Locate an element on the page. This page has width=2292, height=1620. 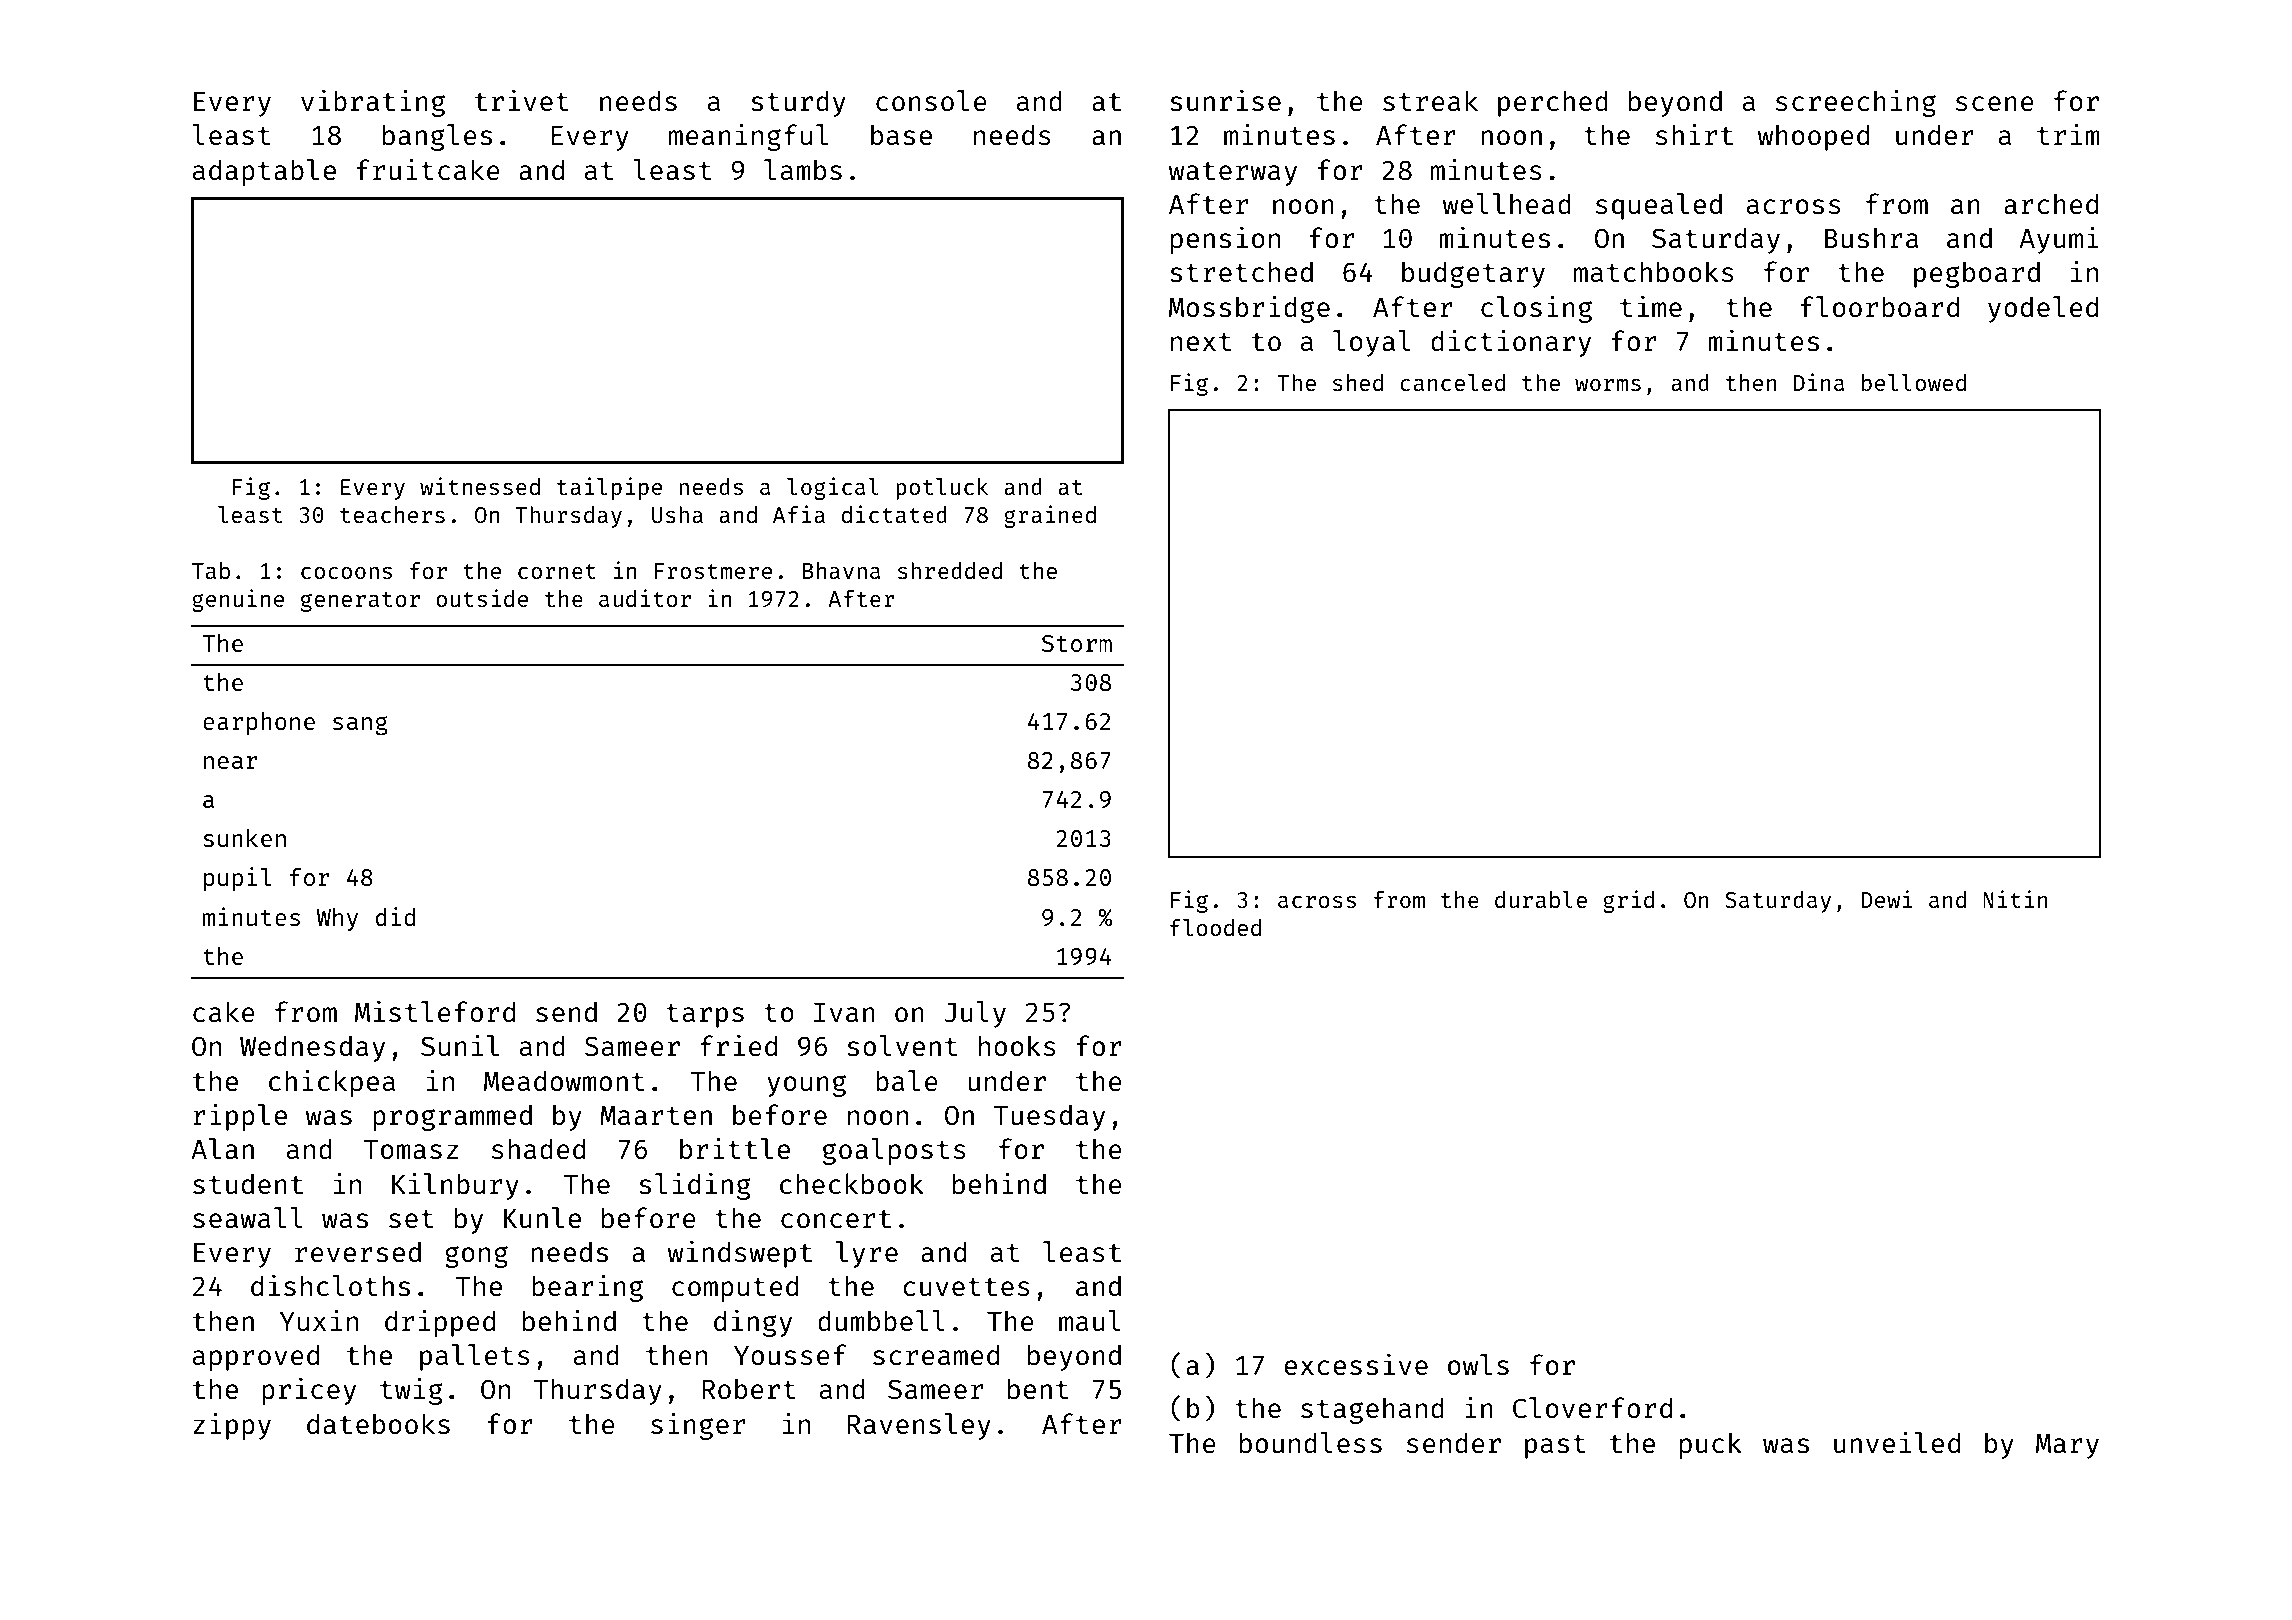
stretched is located at coordinates (1241, 271).
